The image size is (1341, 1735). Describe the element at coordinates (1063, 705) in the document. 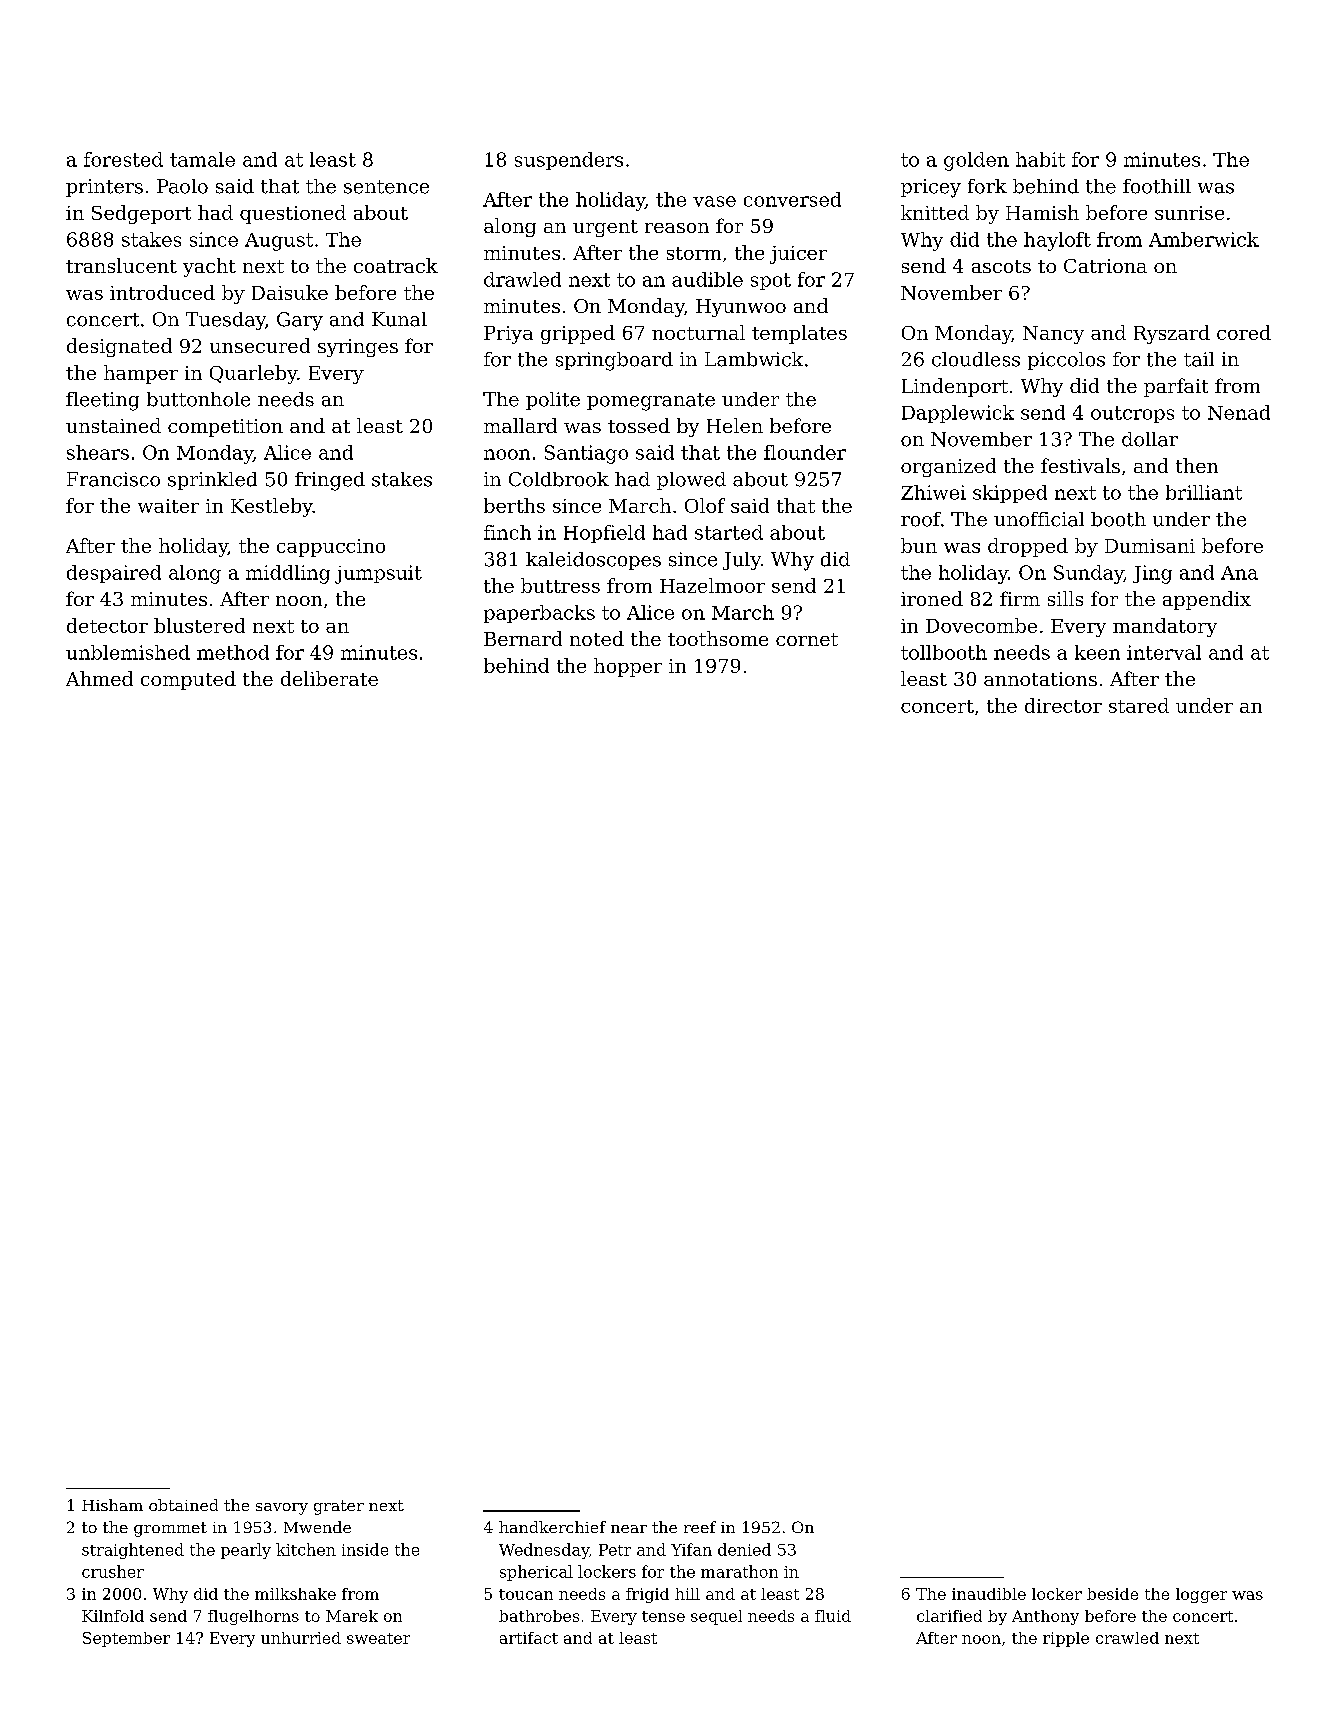

I see `director` at that location.
